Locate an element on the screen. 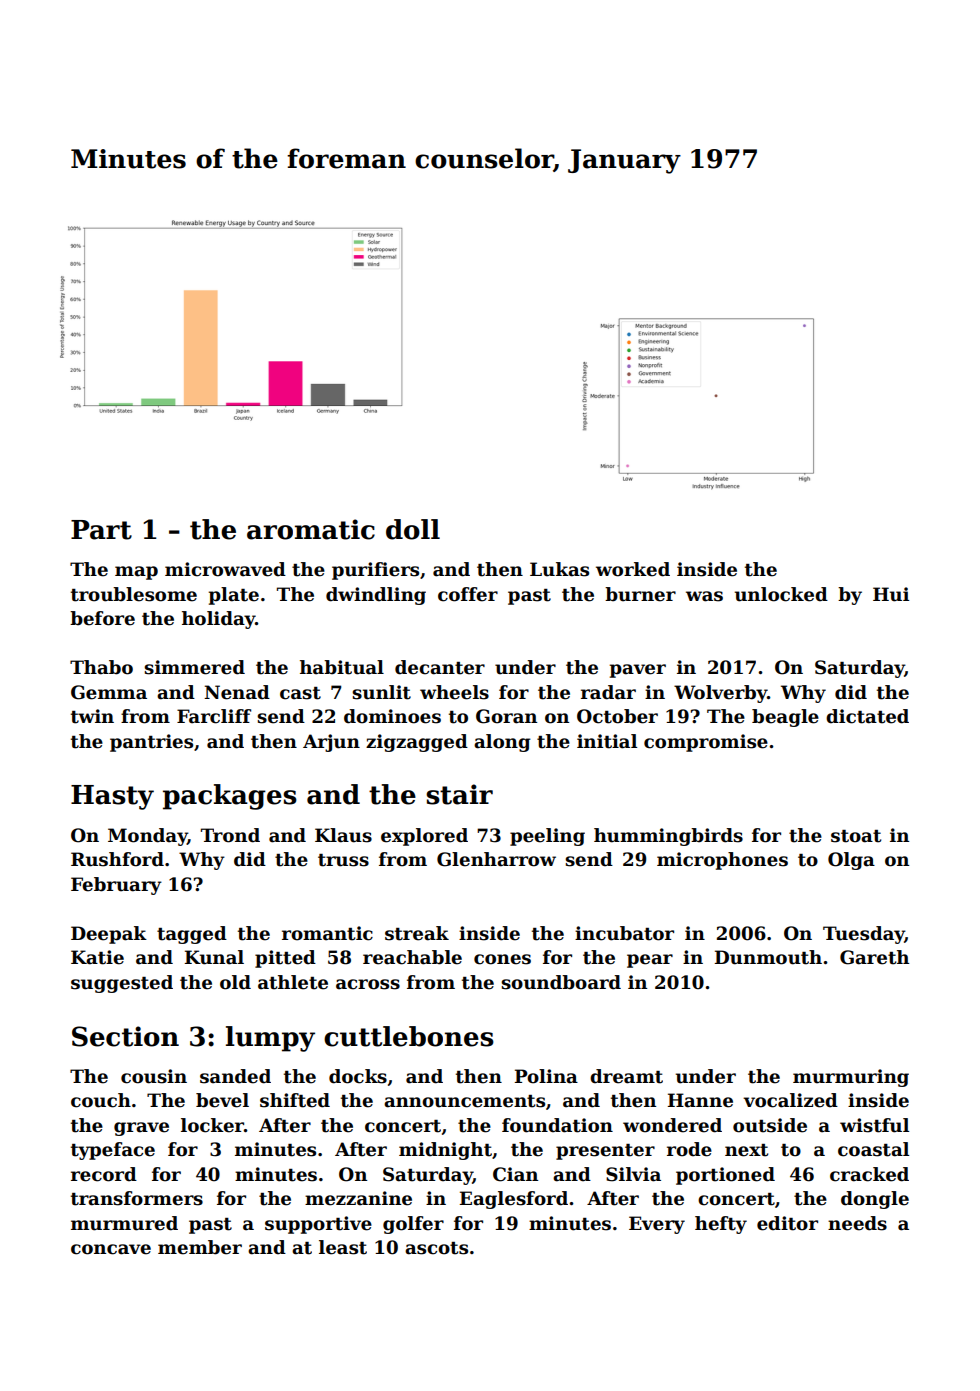  Gareth is located at coordinates (874, 957).
